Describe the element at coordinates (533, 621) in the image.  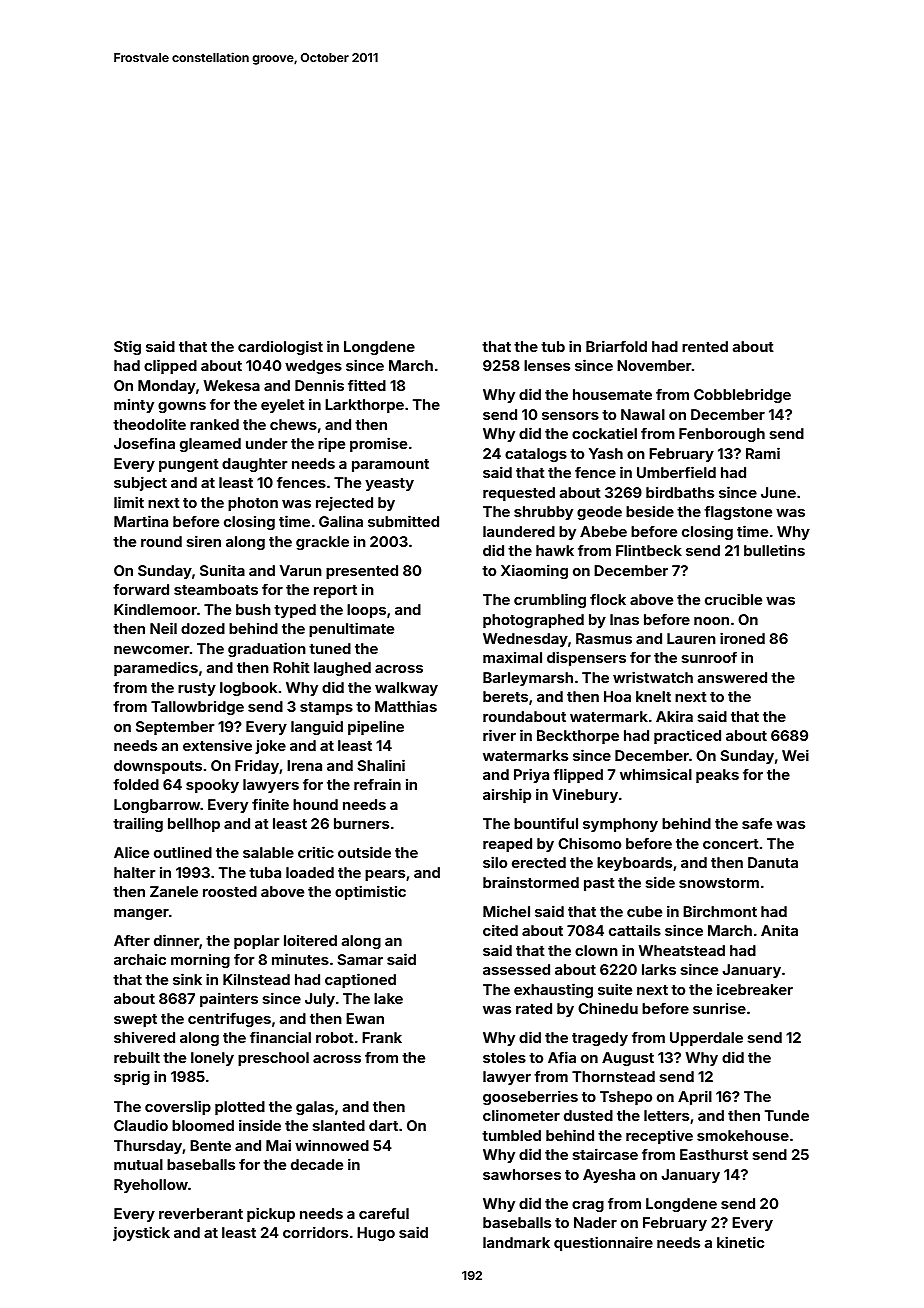
I see `photographed` at that location.
